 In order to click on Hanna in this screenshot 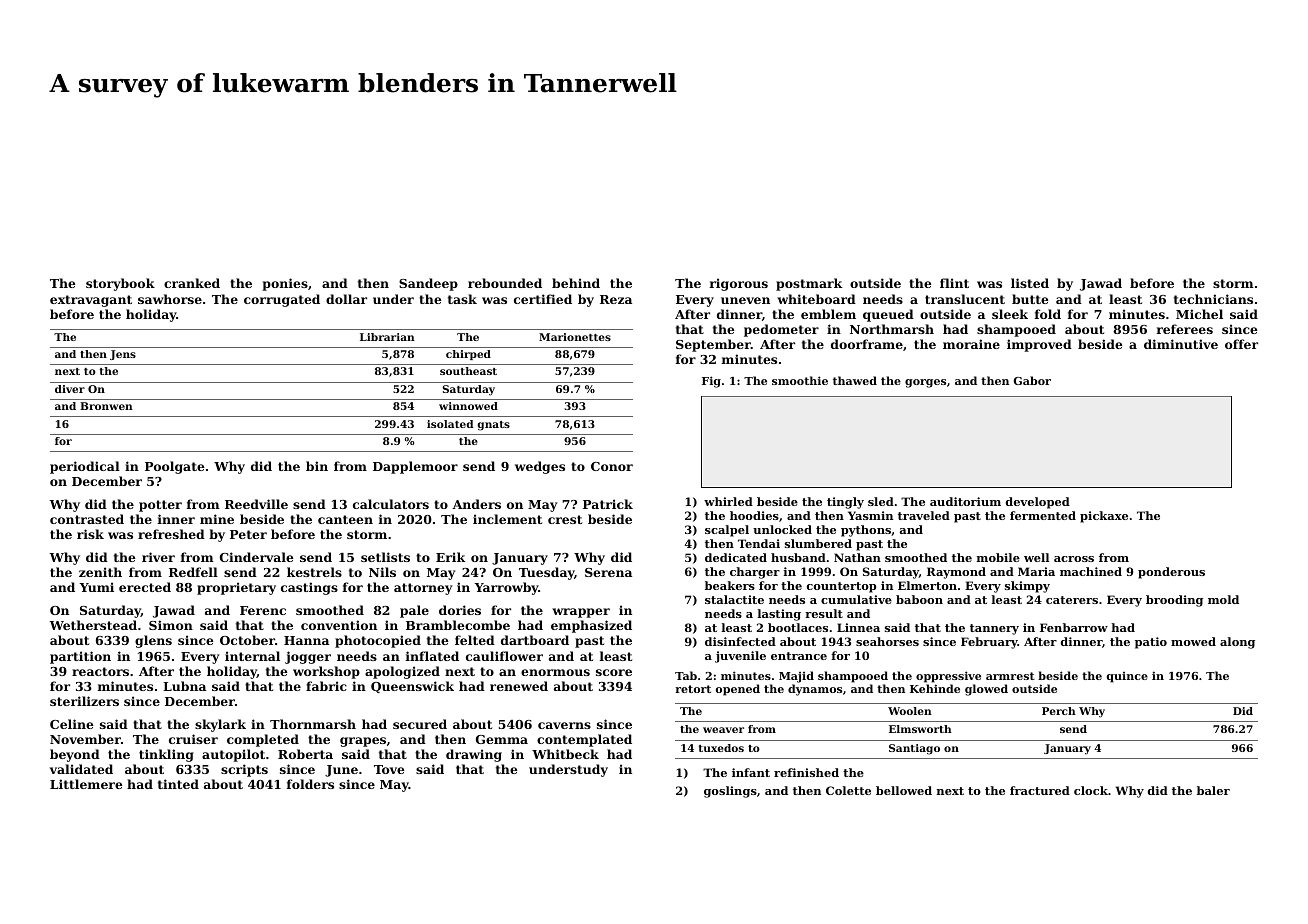, I will do `click(306, 640)`.
